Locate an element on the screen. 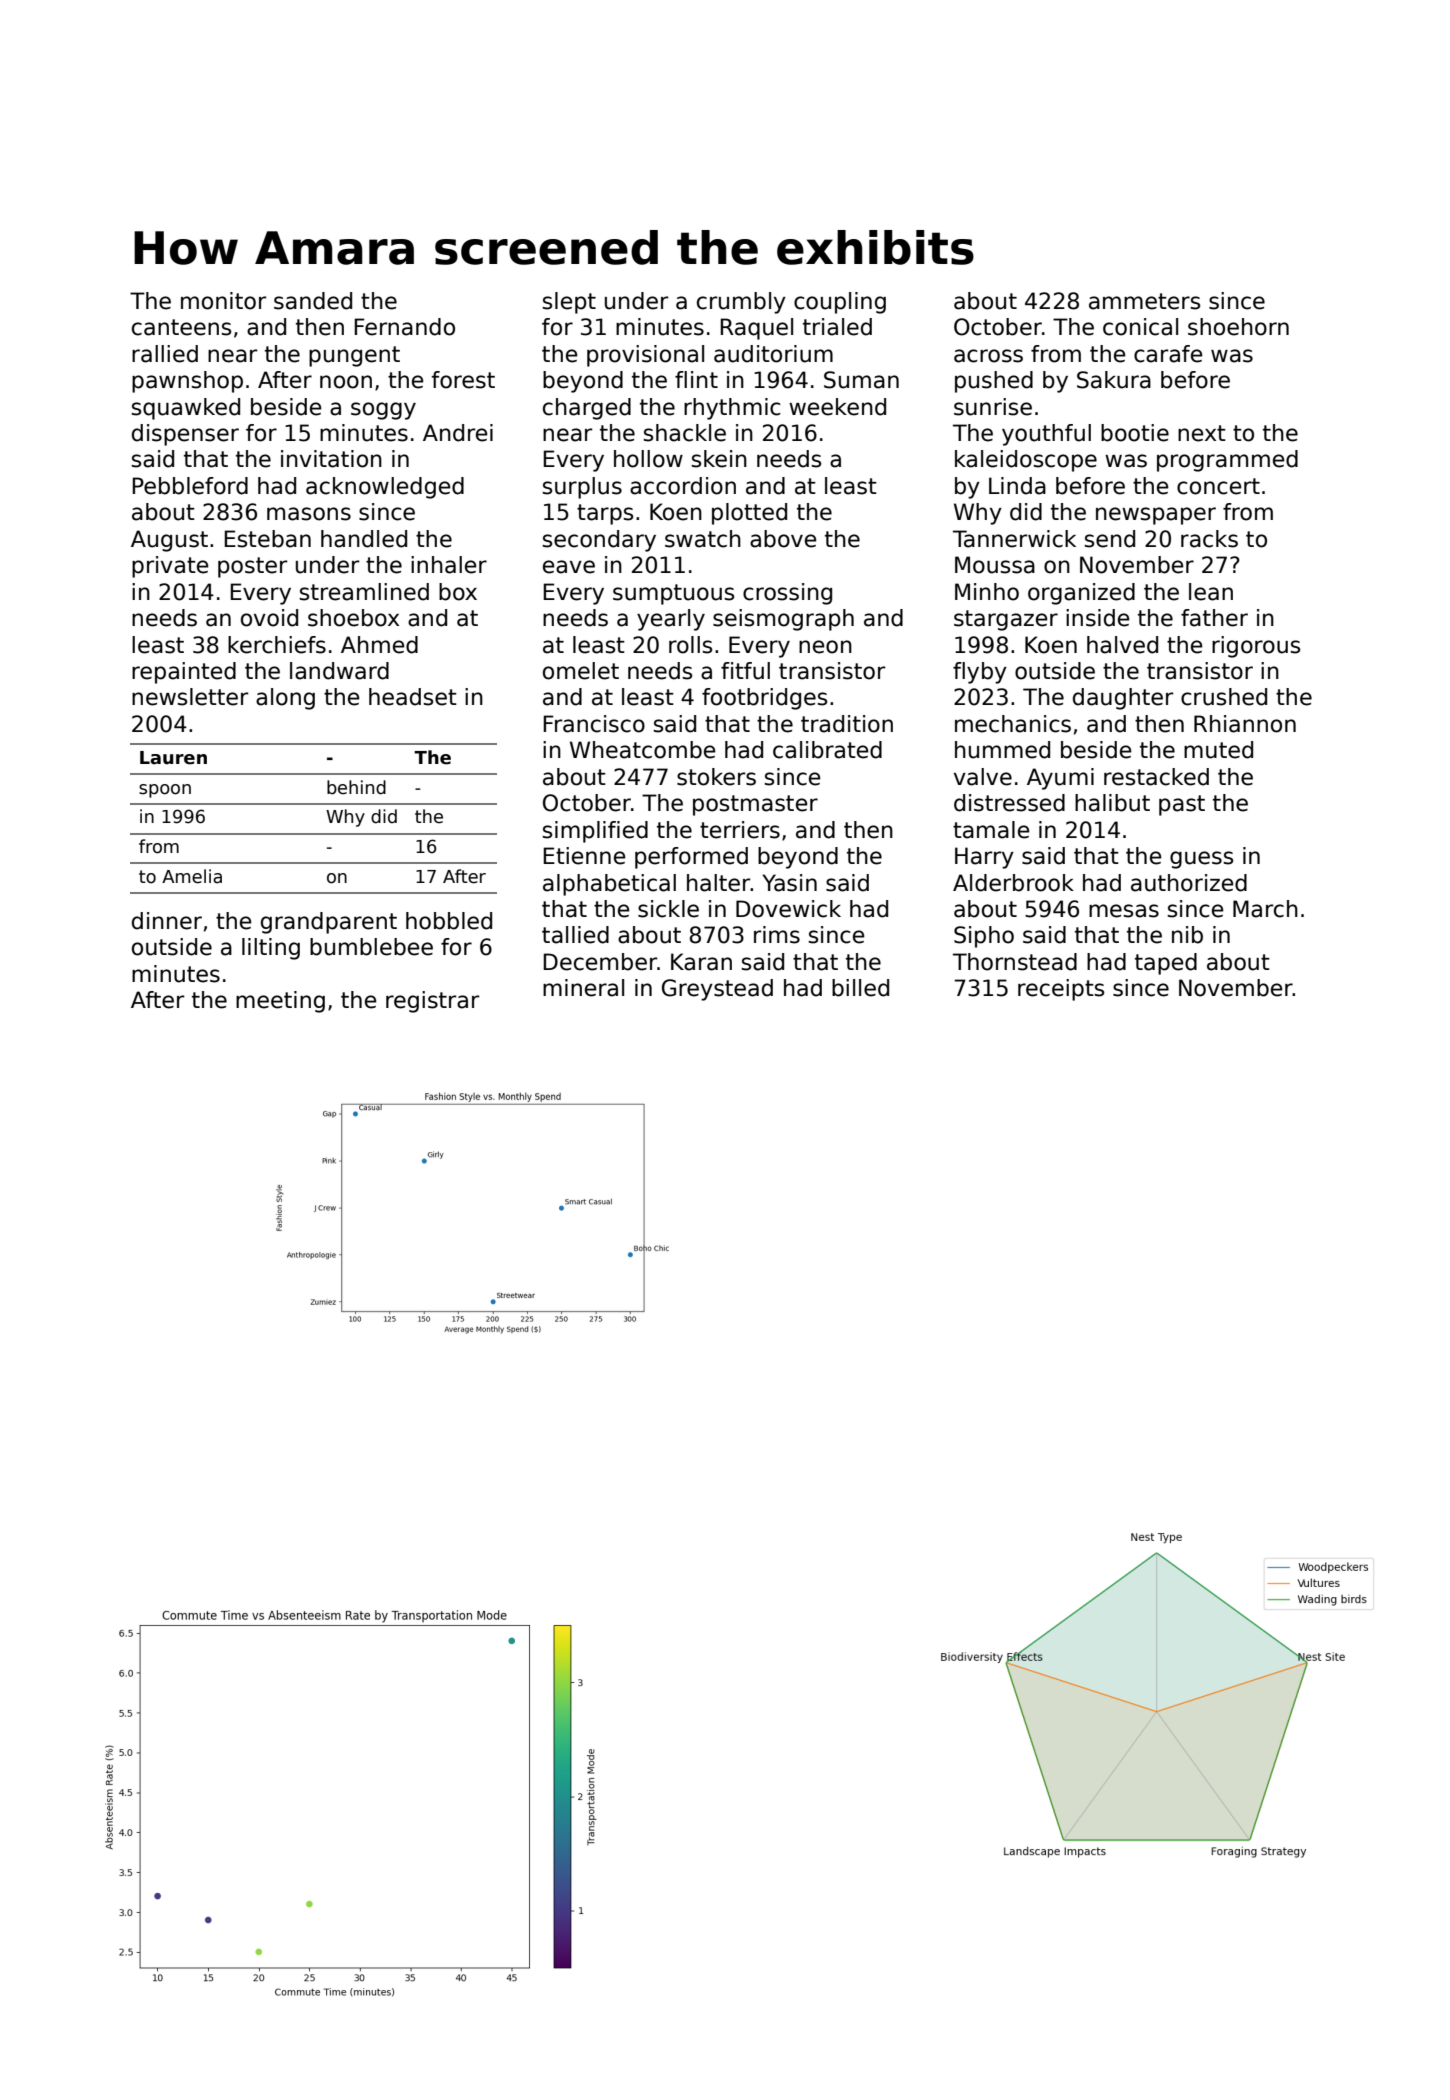 This screenshot has width=1450, height=2100. meeting is located at coordinates (280, 1002).
